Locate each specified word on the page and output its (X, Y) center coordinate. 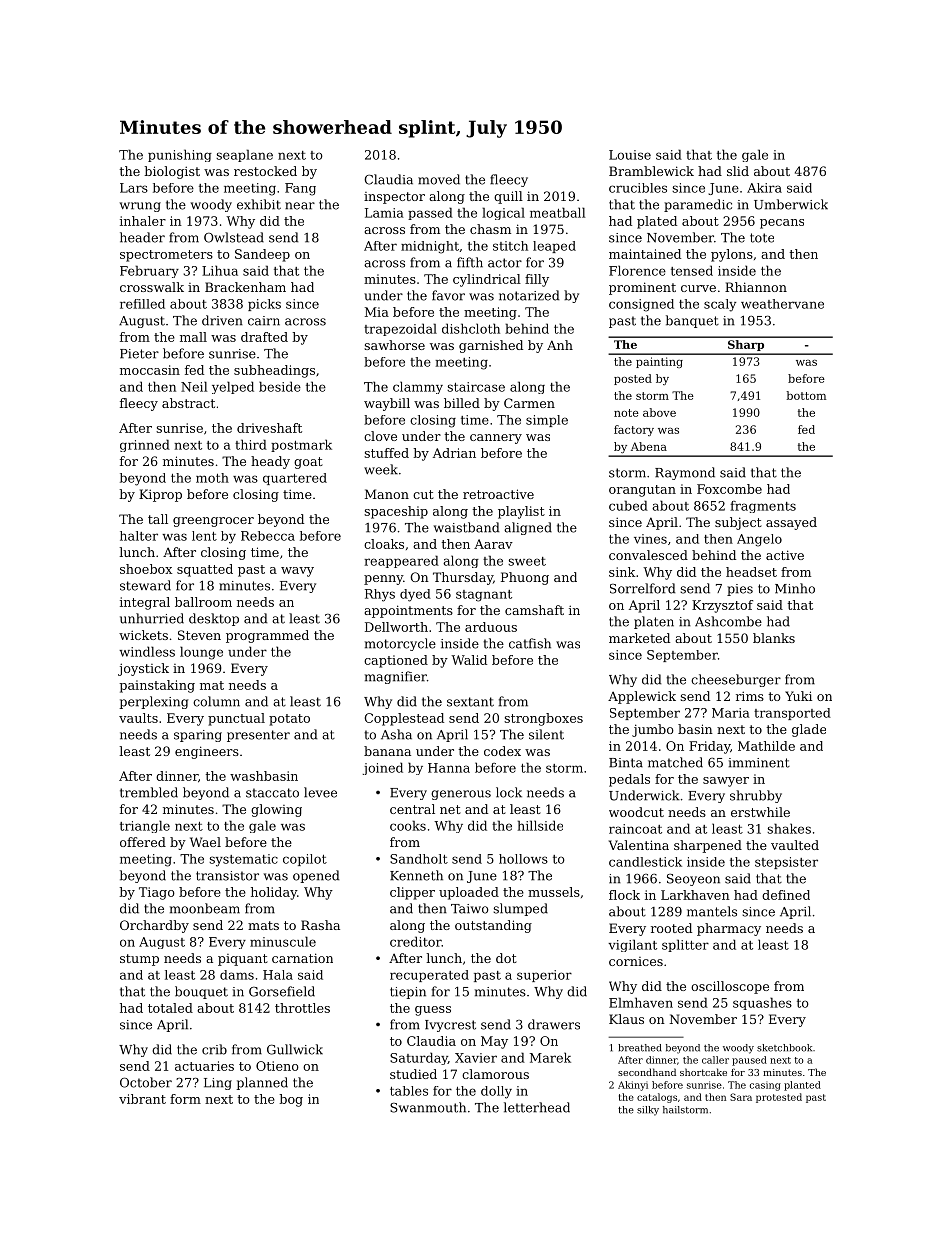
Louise (630, 155)
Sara (741, 1097)
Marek (550, 1057)
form (185, 1099)
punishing (180, 155)
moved (439, 179)
